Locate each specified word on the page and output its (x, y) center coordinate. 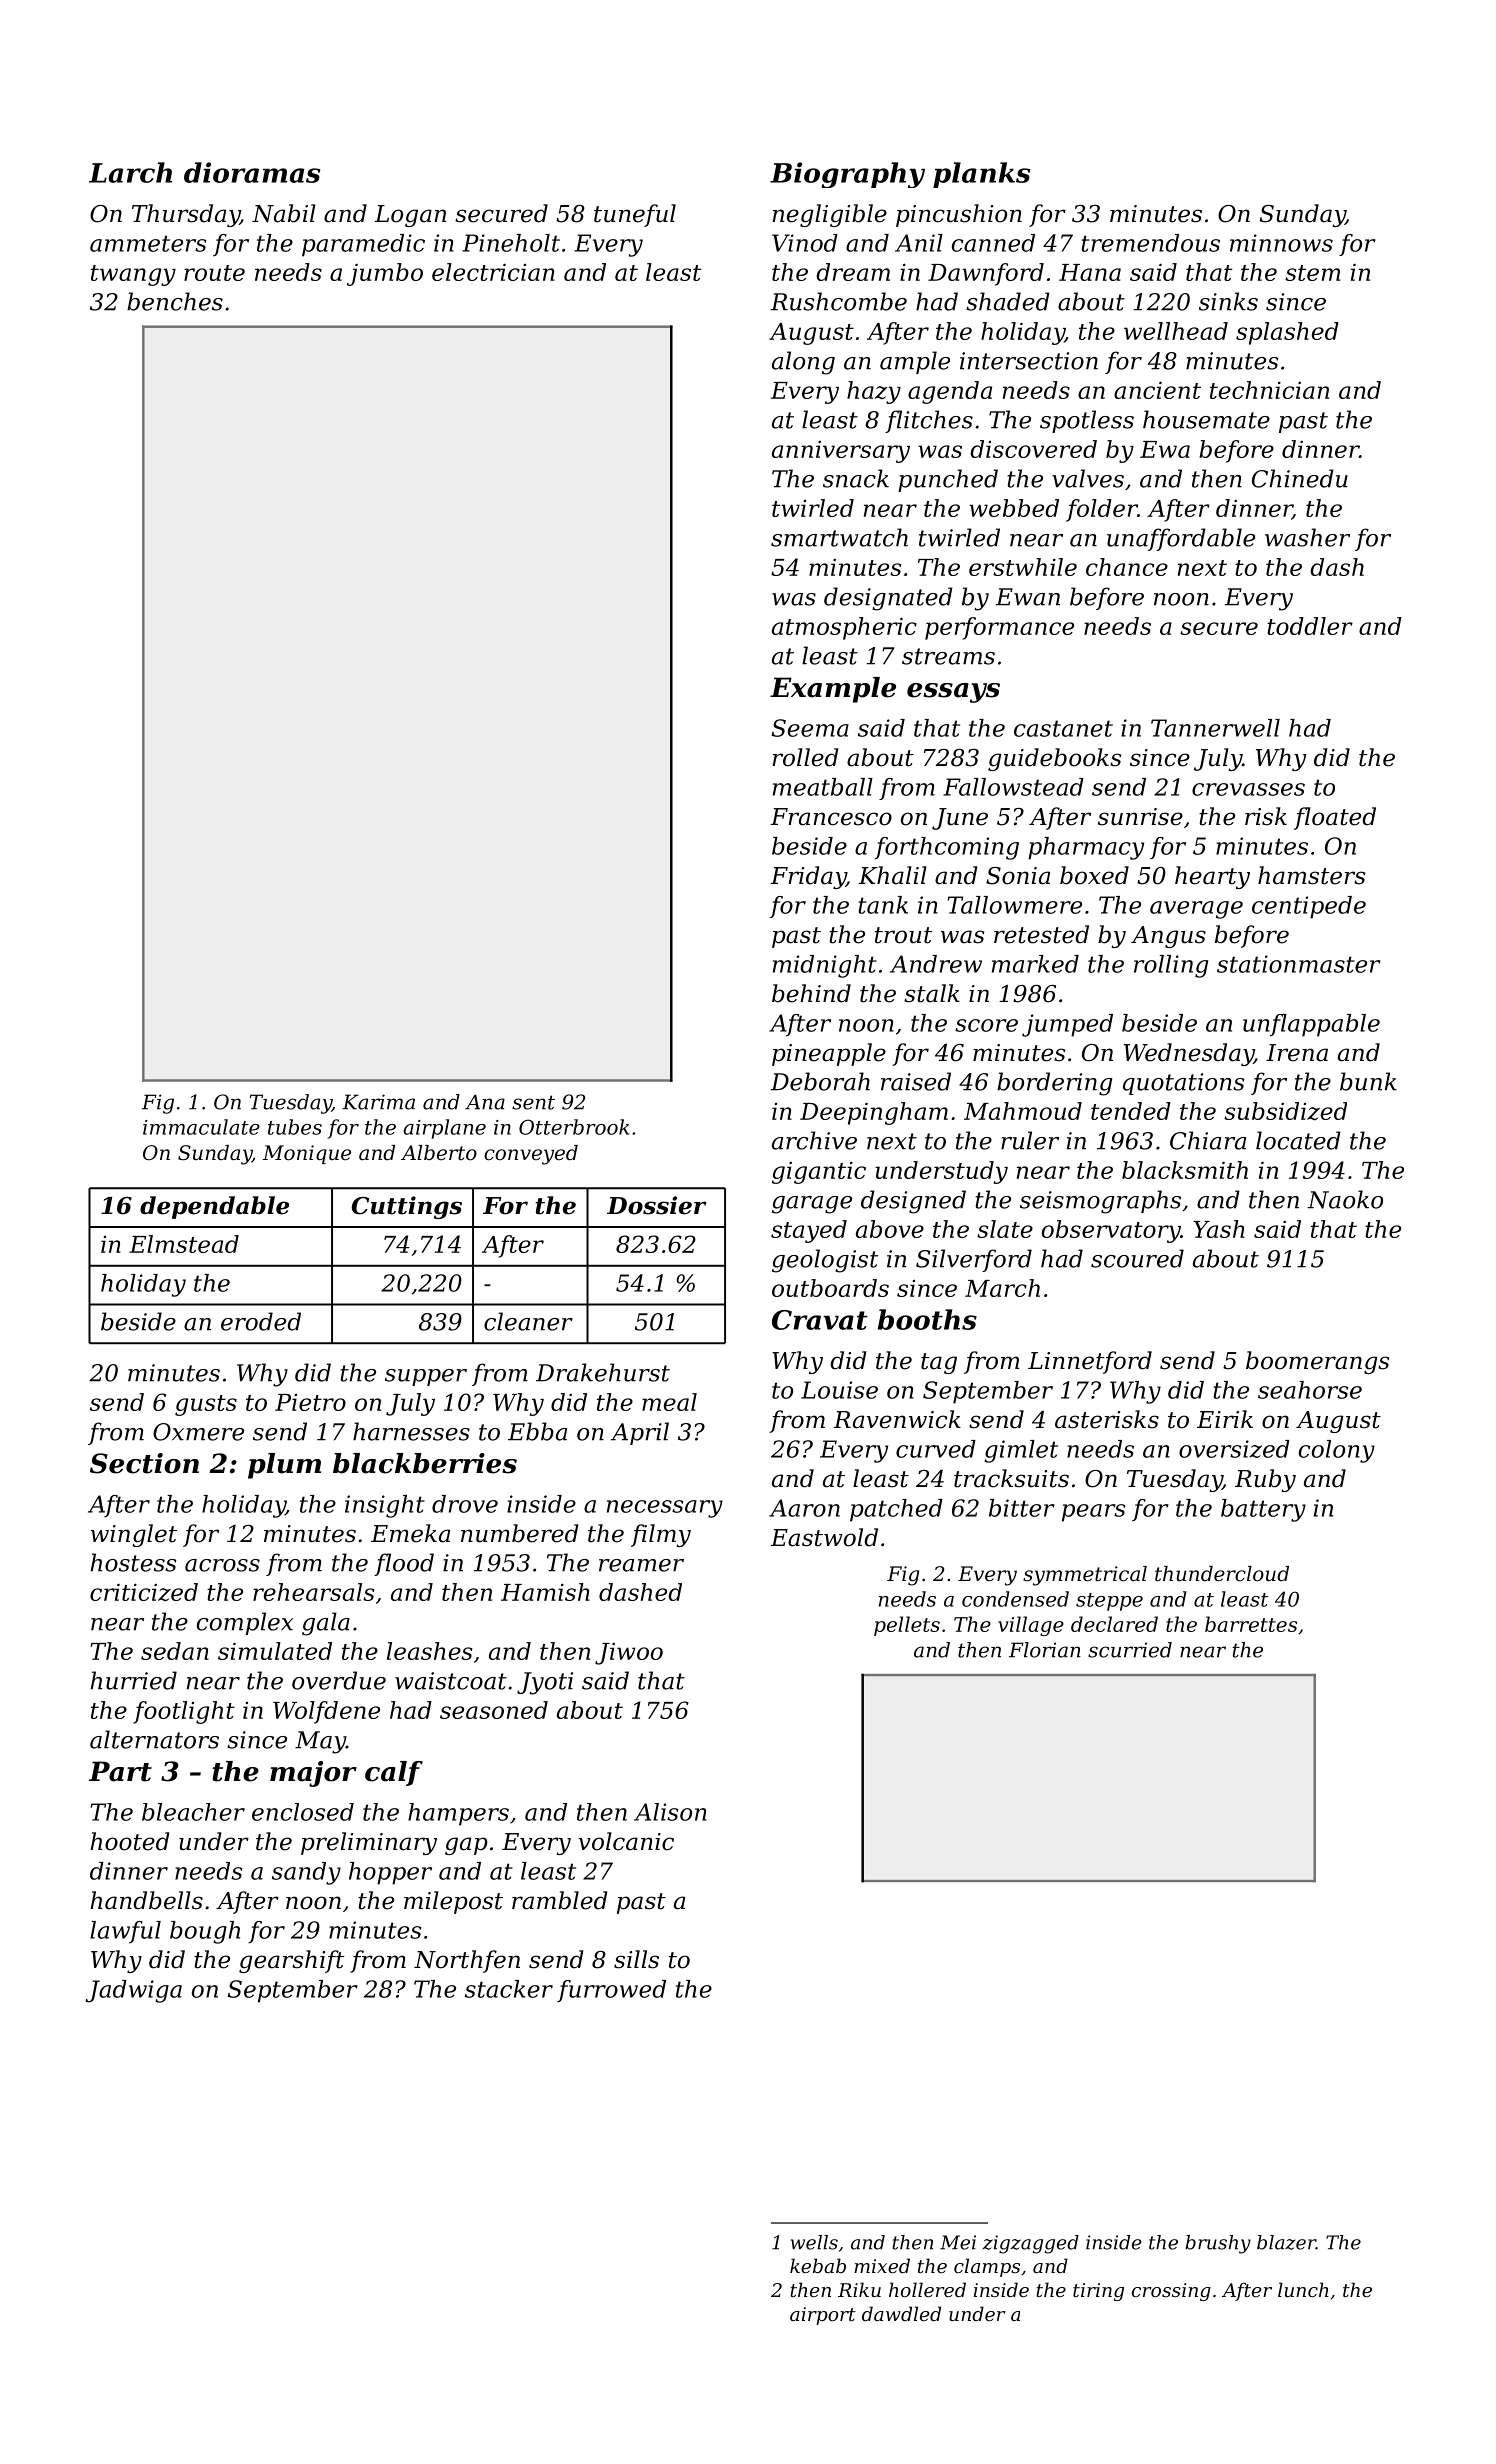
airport (823, 2316)
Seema (810, 728)
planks (981, 175)
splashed (1287, 333)
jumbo (385, 274)
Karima (378, 1102)
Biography (847, 175)
